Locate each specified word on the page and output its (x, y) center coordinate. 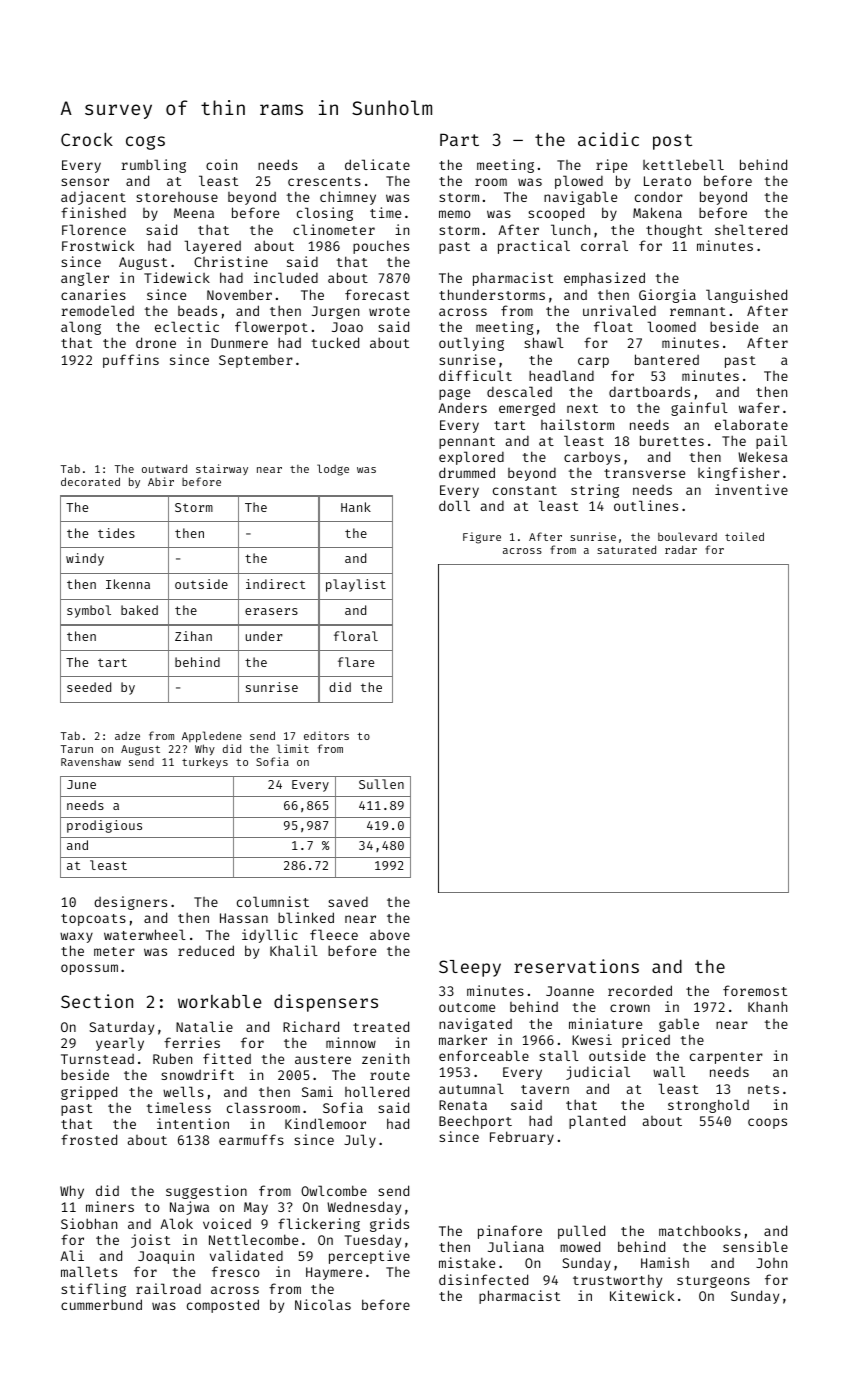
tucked (335, 342)
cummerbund (101, 1304)
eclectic (187, 326)
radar (681, 549)
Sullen (381, 784)
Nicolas (323, 1304)
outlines (646, 505)
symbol (89, 611)
